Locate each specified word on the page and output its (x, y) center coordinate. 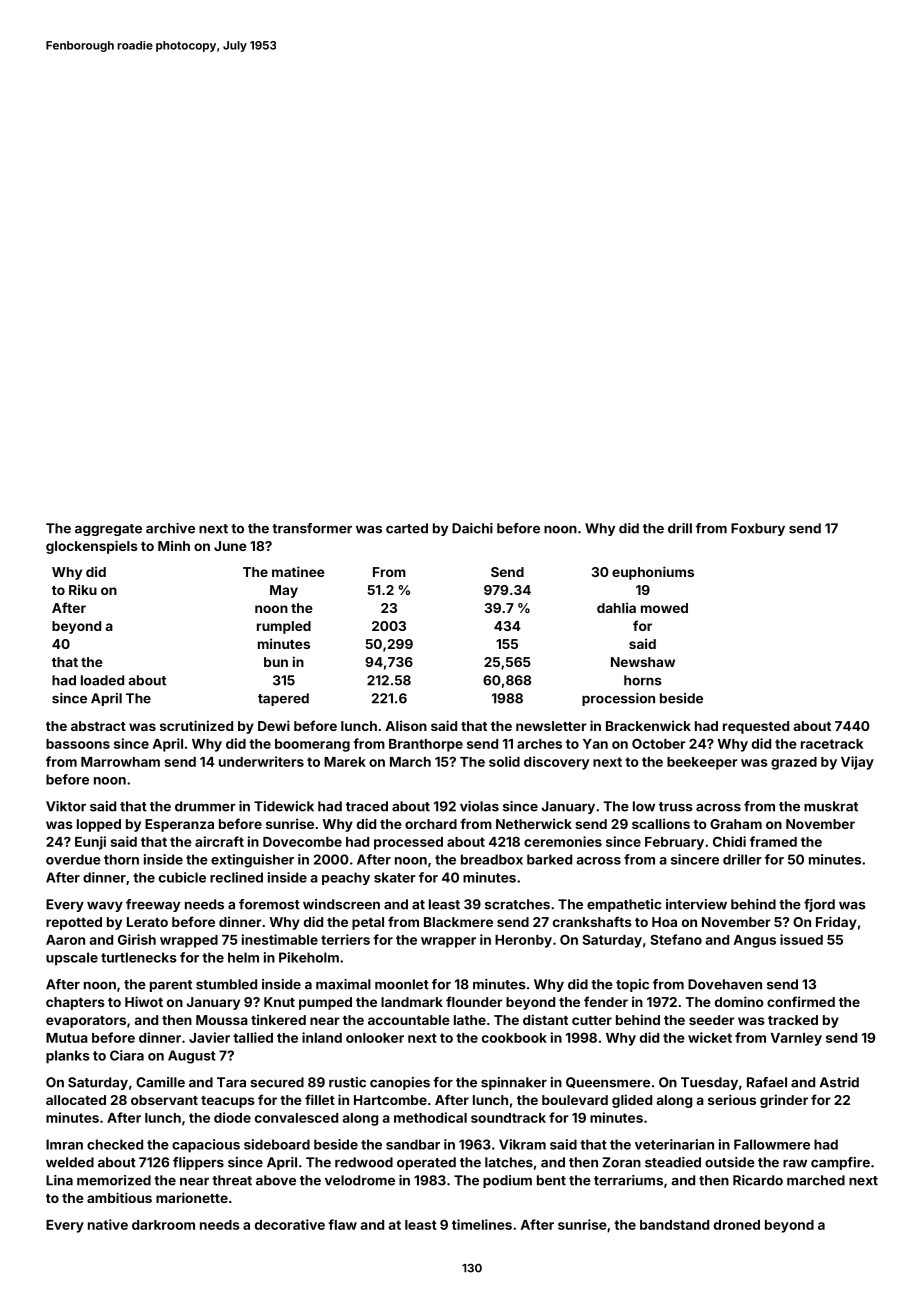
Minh (174, 545)
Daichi (472, 528)
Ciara (127, 1055)
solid (504, 761)
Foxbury (758, 529)
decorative (290, 1224)
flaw (342, 1224)
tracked (793, 1020)
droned (737, 1225)
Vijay (857, 763)
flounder (474, 1001)
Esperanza (179, 825)
